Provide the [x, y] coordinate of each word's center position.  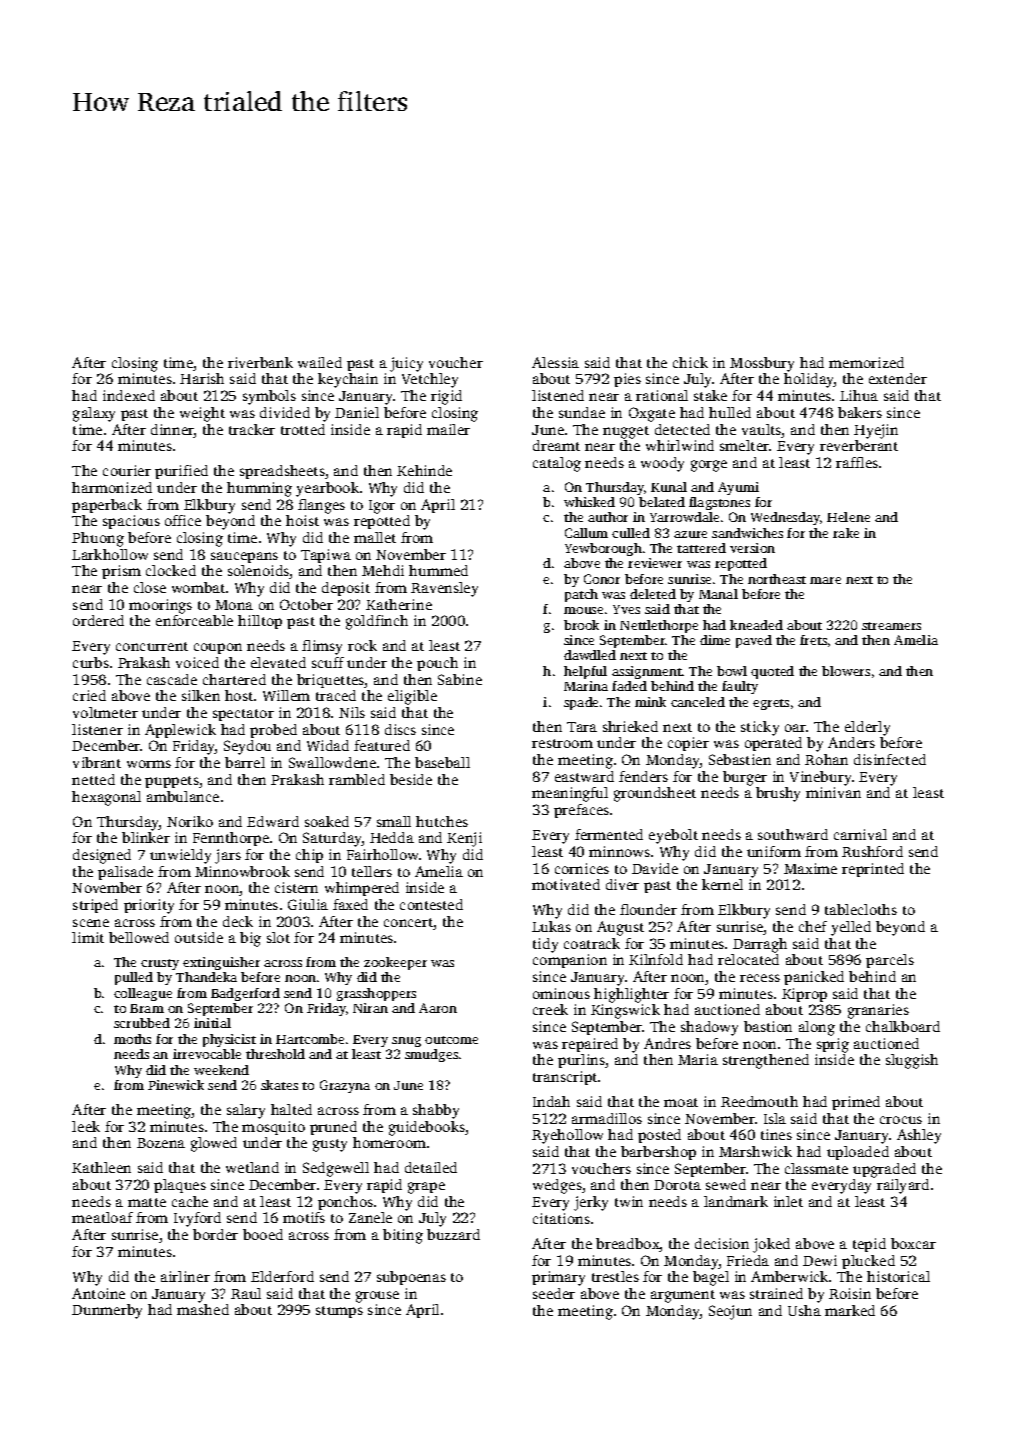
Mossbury [762, 364]
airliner [185, 1276]
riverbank [260, 362]
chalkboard [903, 1026]
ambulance [183, 796]
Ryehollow [567, 1136]
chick [690, 362]
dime [715, 640]
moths [132, 1039]
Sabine [460, 679]
